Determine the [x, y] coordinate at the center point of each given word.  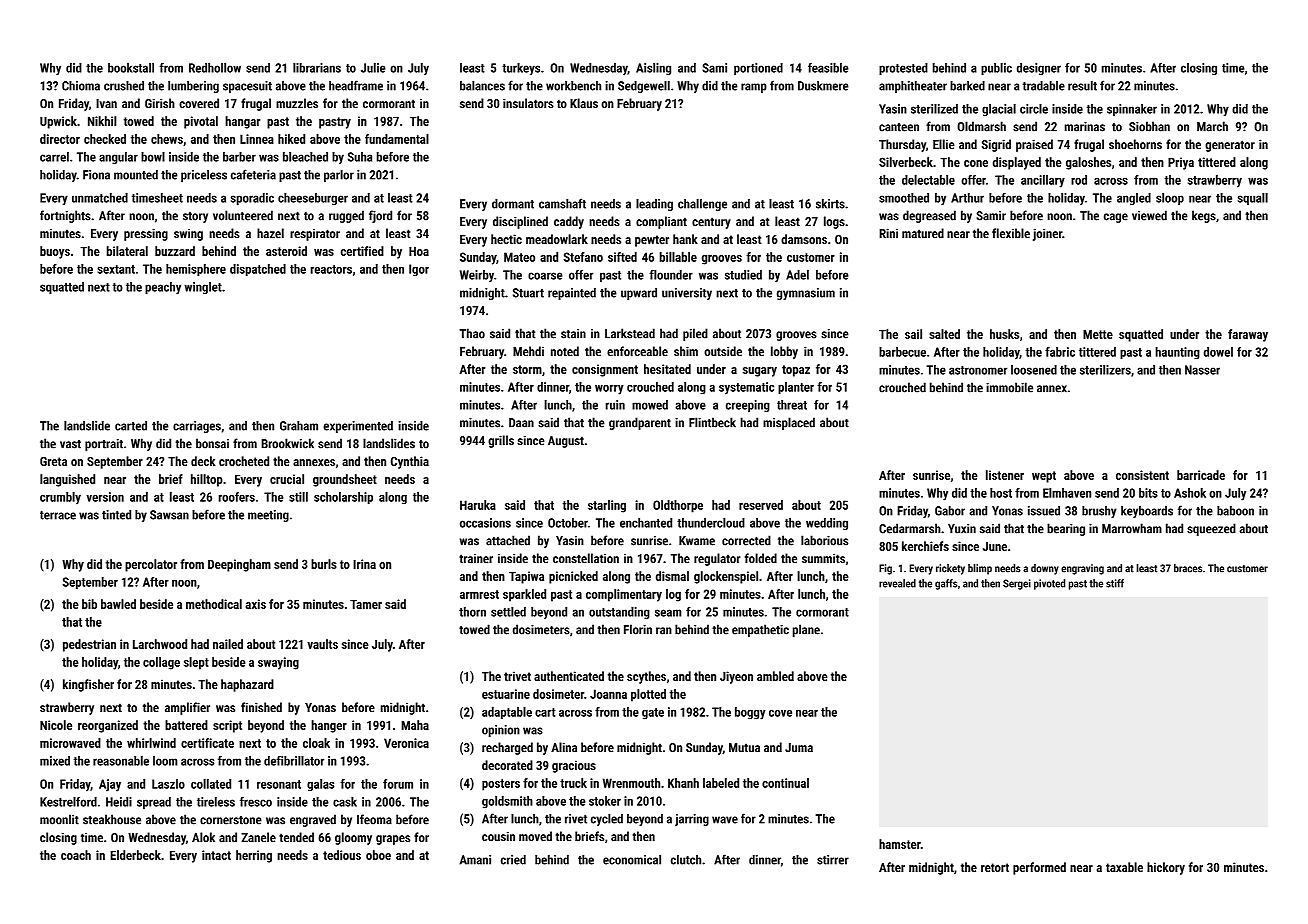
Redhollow [215, 68]
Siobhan [1149, 126]
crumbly [60, 498]
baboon [1235, 511]
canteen [899, 127]
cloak [316, 743]
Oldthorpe [678, 506]
